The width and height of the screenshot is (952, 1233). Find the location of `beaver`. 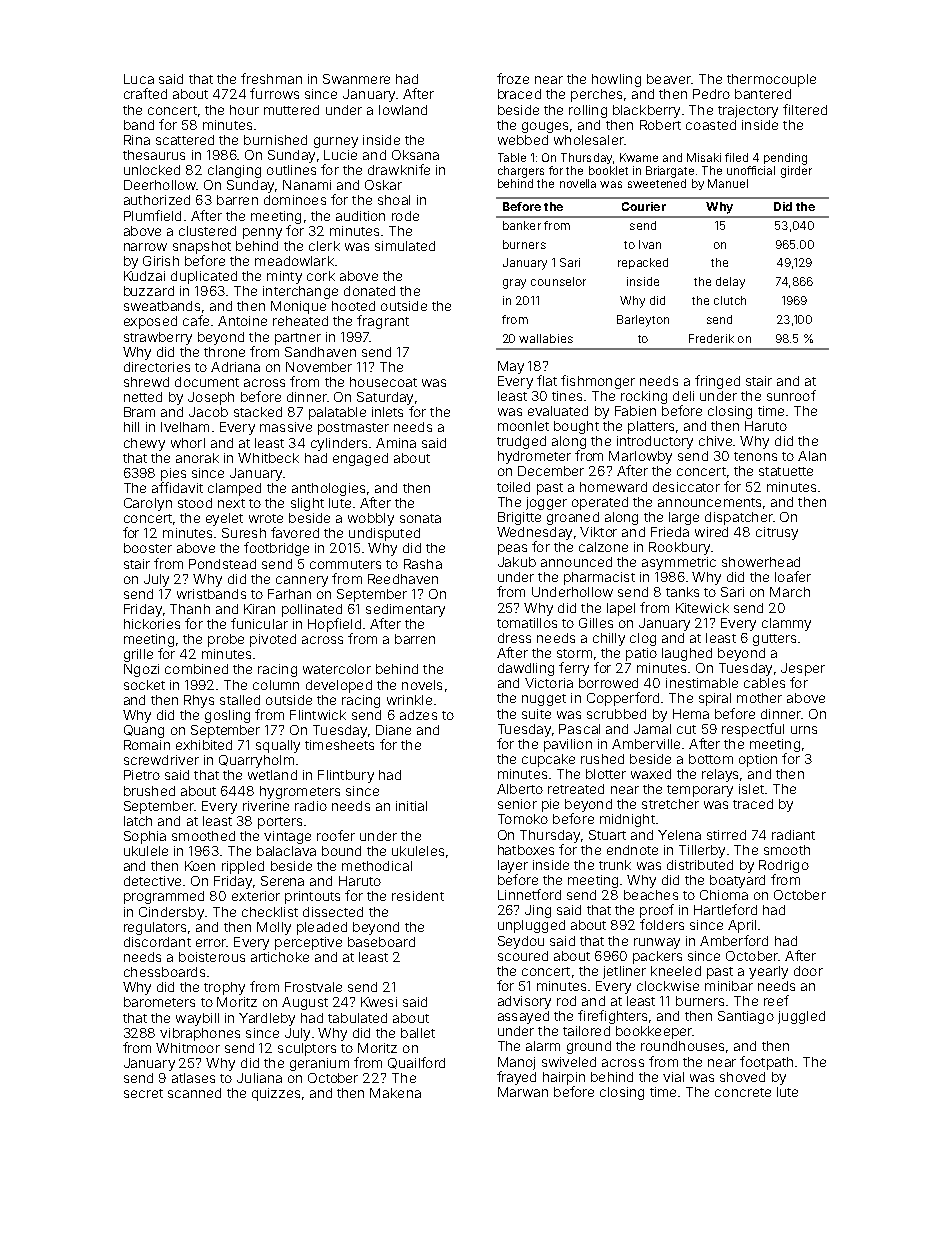

beaver is located at coordinates (669, 79).
